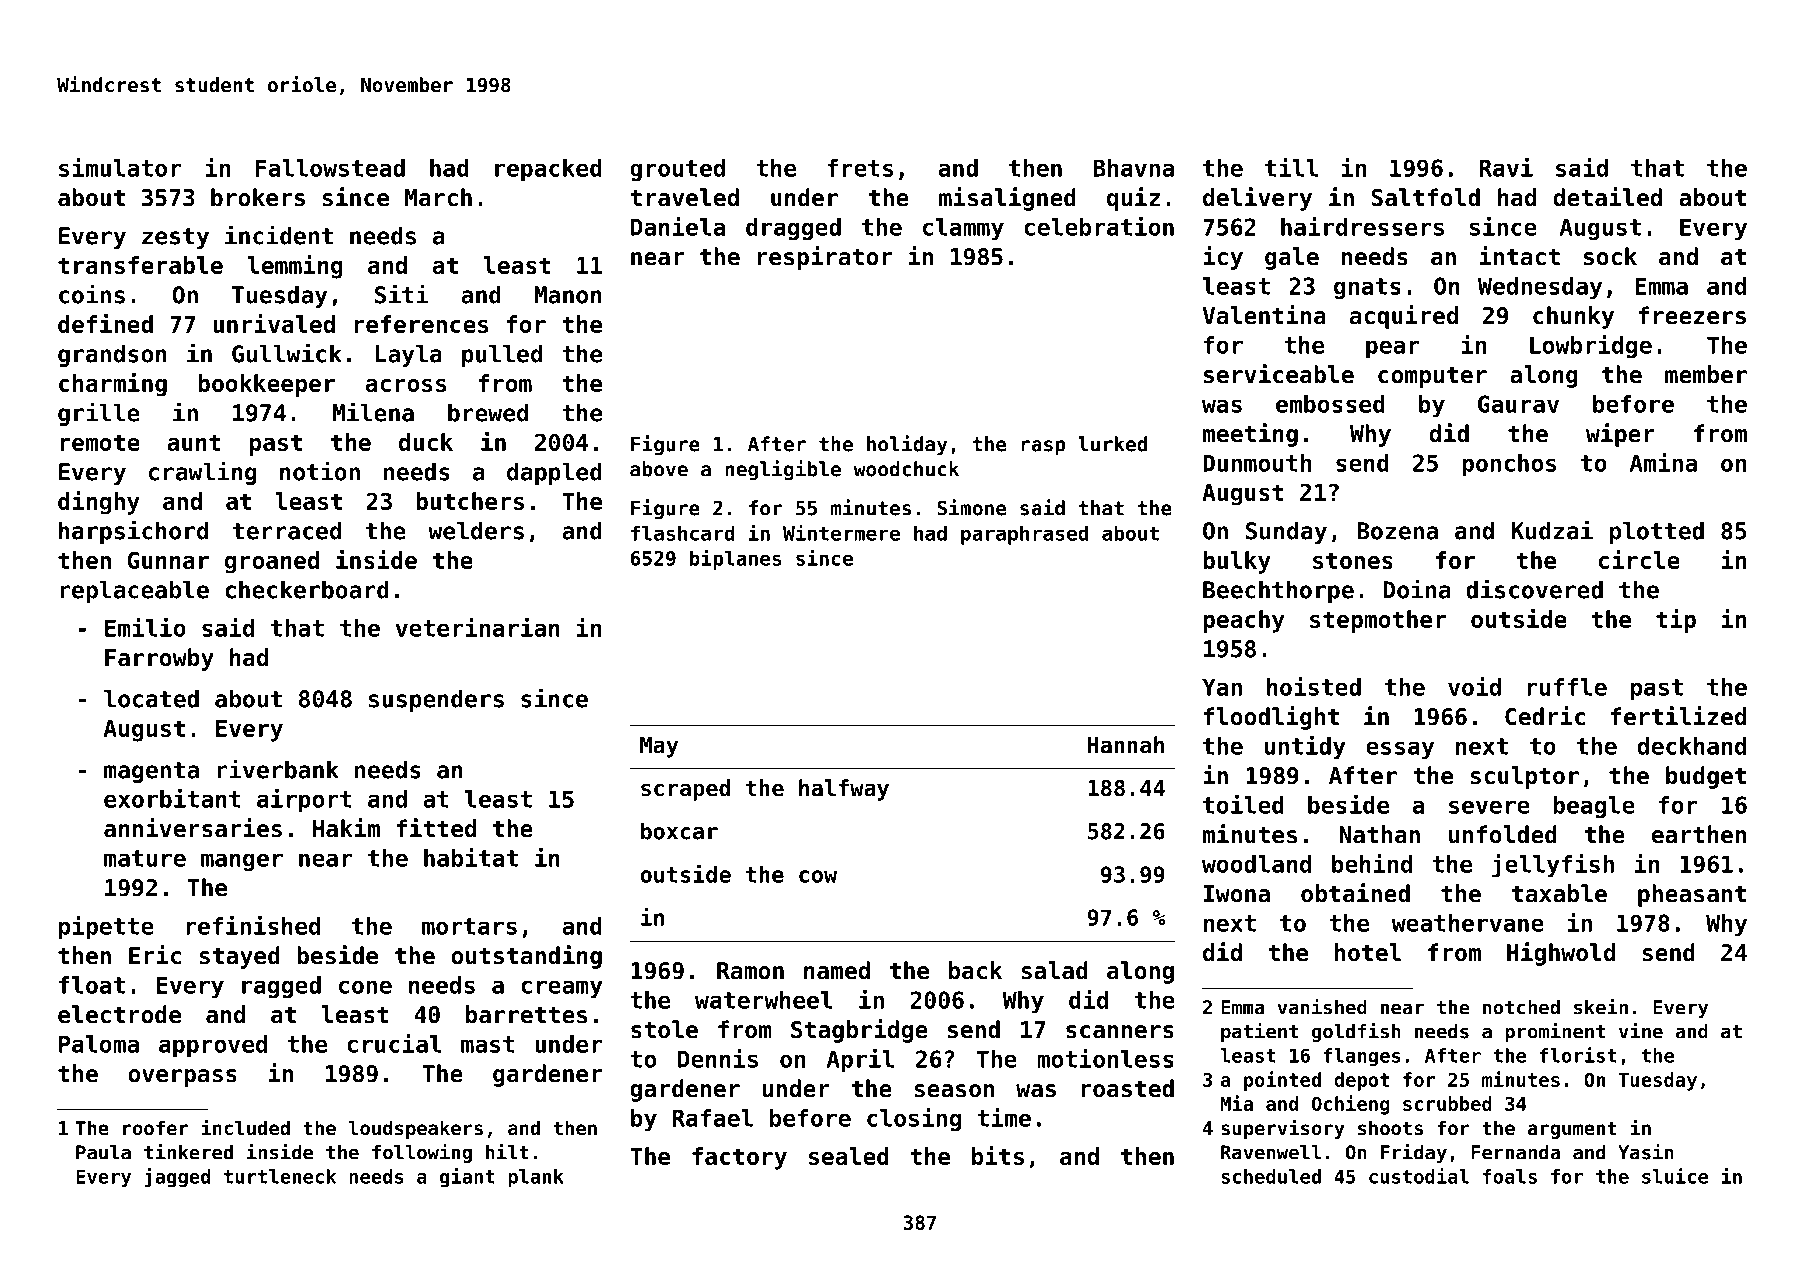 The width and height of the screenshot is (1805, 1276). What do you see at coordinates (1610, 256) in the screenshot?
I see `sock` at bounding box center [1610, 256].
